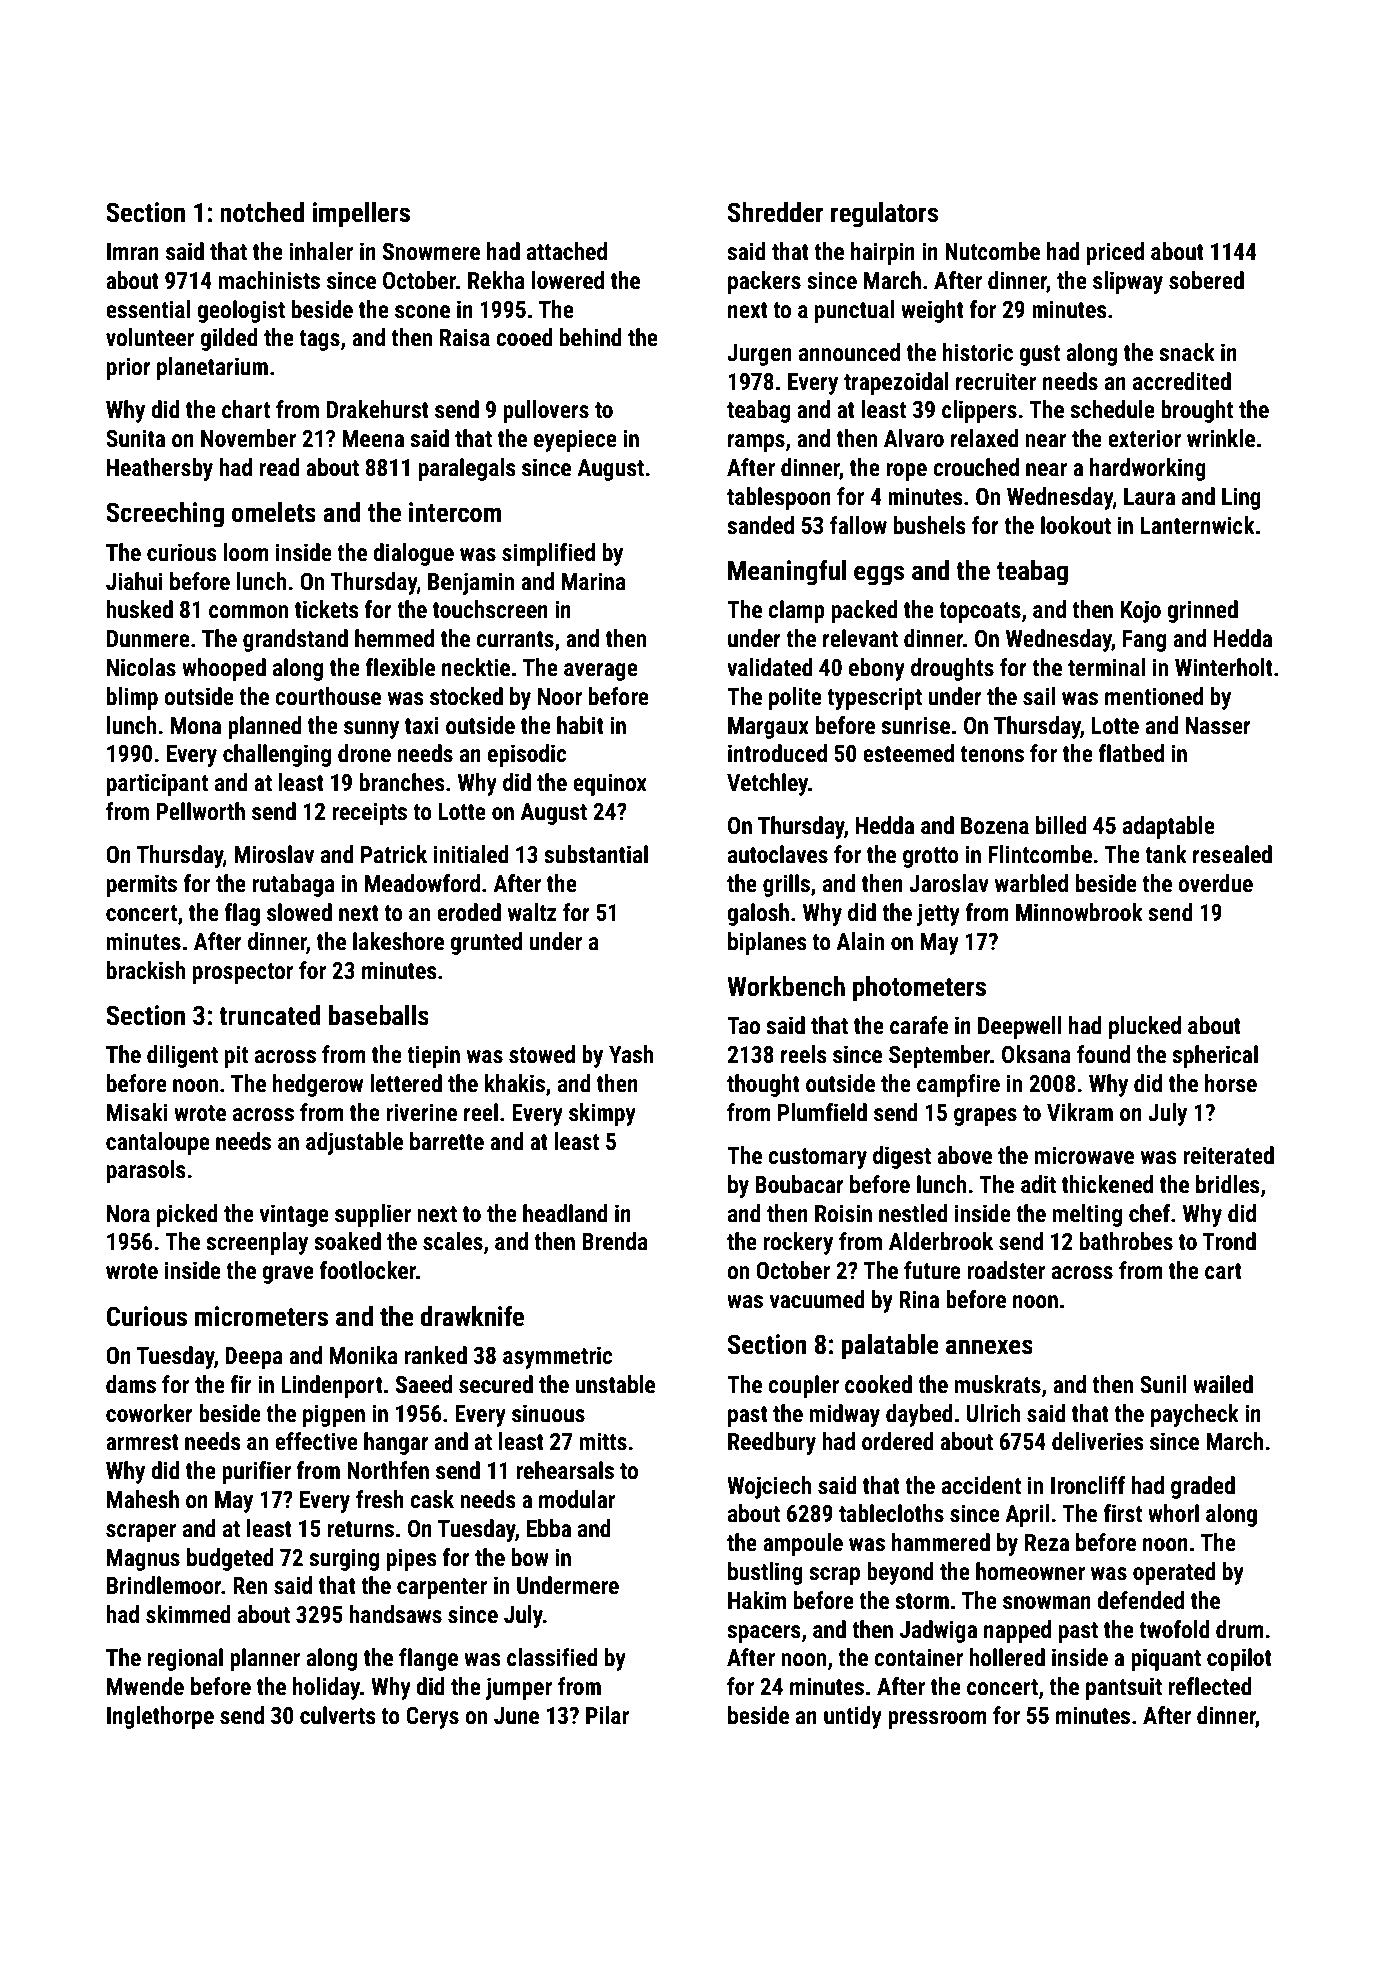  I want to click on autoclaves, so click(778, 854).
